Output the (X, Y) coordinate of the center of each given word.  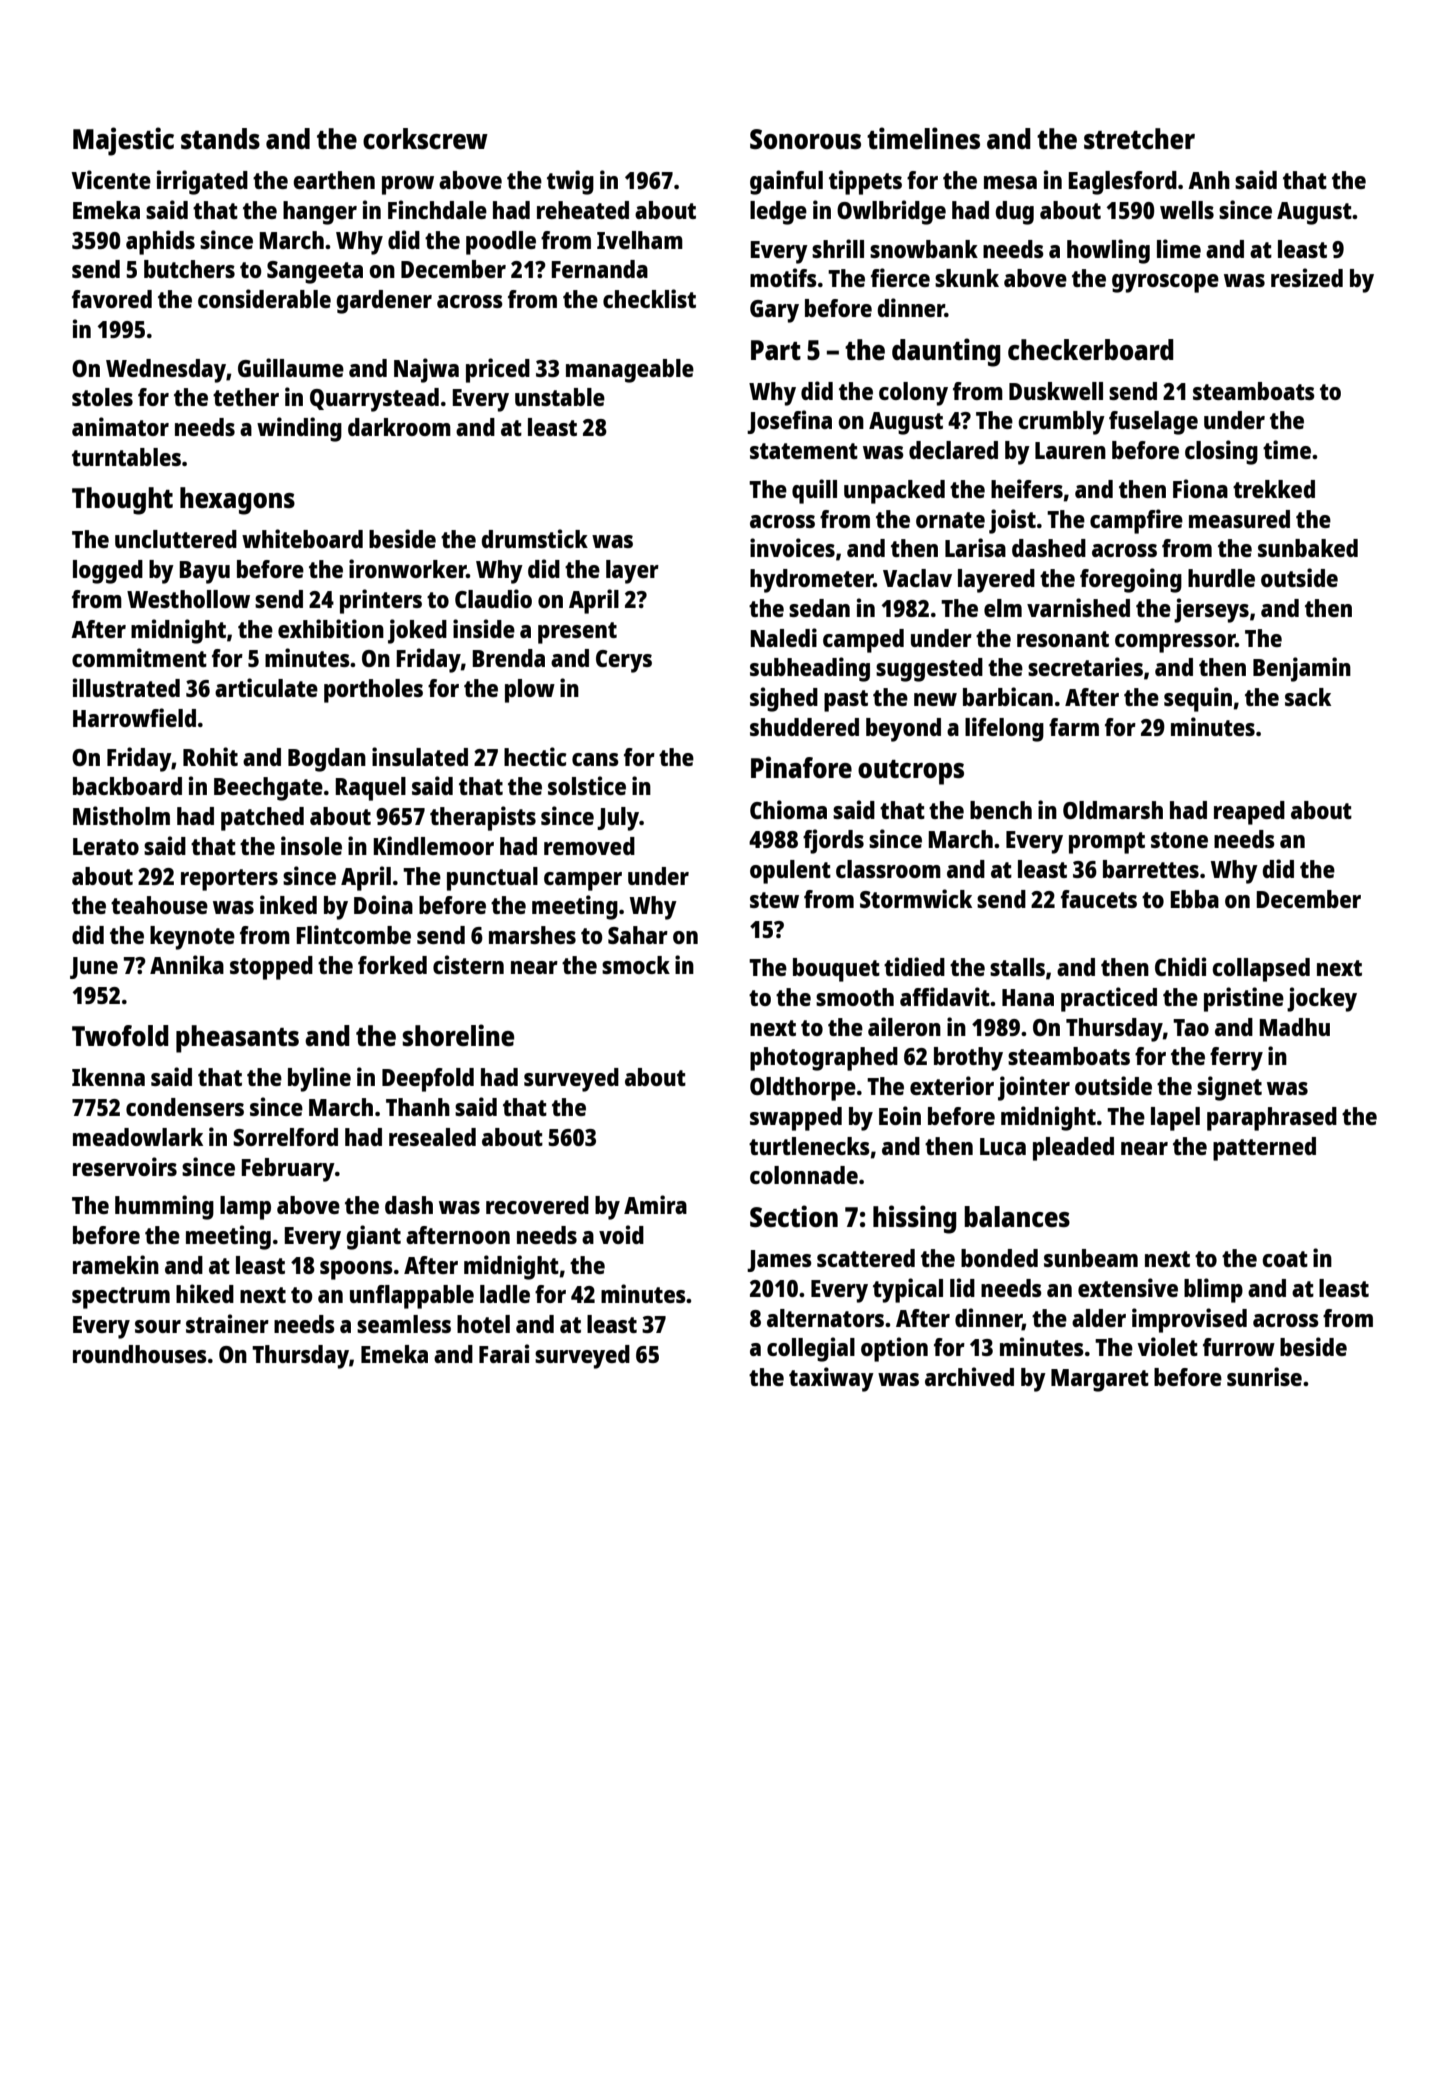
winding (299, 429)
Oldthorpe (803, 1089)
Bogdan (327, 760)
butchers (189, 269)
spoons (356, 1270)
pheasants (237, 1039)
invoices (792, 547)
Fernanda (599, 269)
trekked (1274, 489)
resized (1307, 277)
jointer (1034, 1088)
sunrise (1264, 1376)
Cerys (624, 661)
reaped (1249, 813)
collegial (811, 1349)
